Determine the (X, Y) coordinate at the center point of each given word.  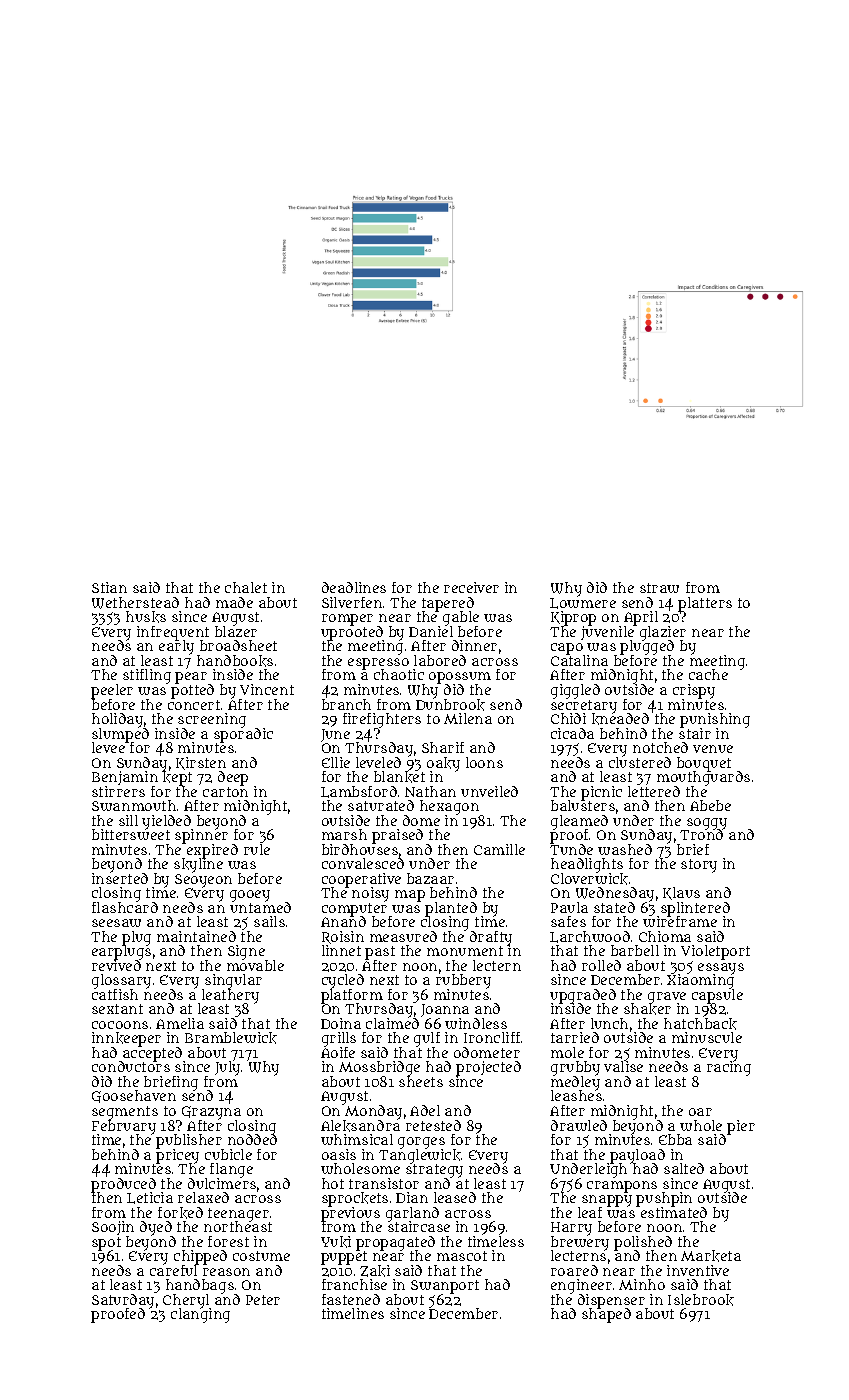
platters (705, 604)
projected (488, 1068)
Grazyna (211, 1113)
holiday (117, 720)
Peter (263, 1300)
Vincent (267, 689)
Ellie (336, 762)
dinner (474, 645)
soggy (707, 824)
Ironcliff (492, 1037)
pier (741, 1127)
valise (623, 1067)
